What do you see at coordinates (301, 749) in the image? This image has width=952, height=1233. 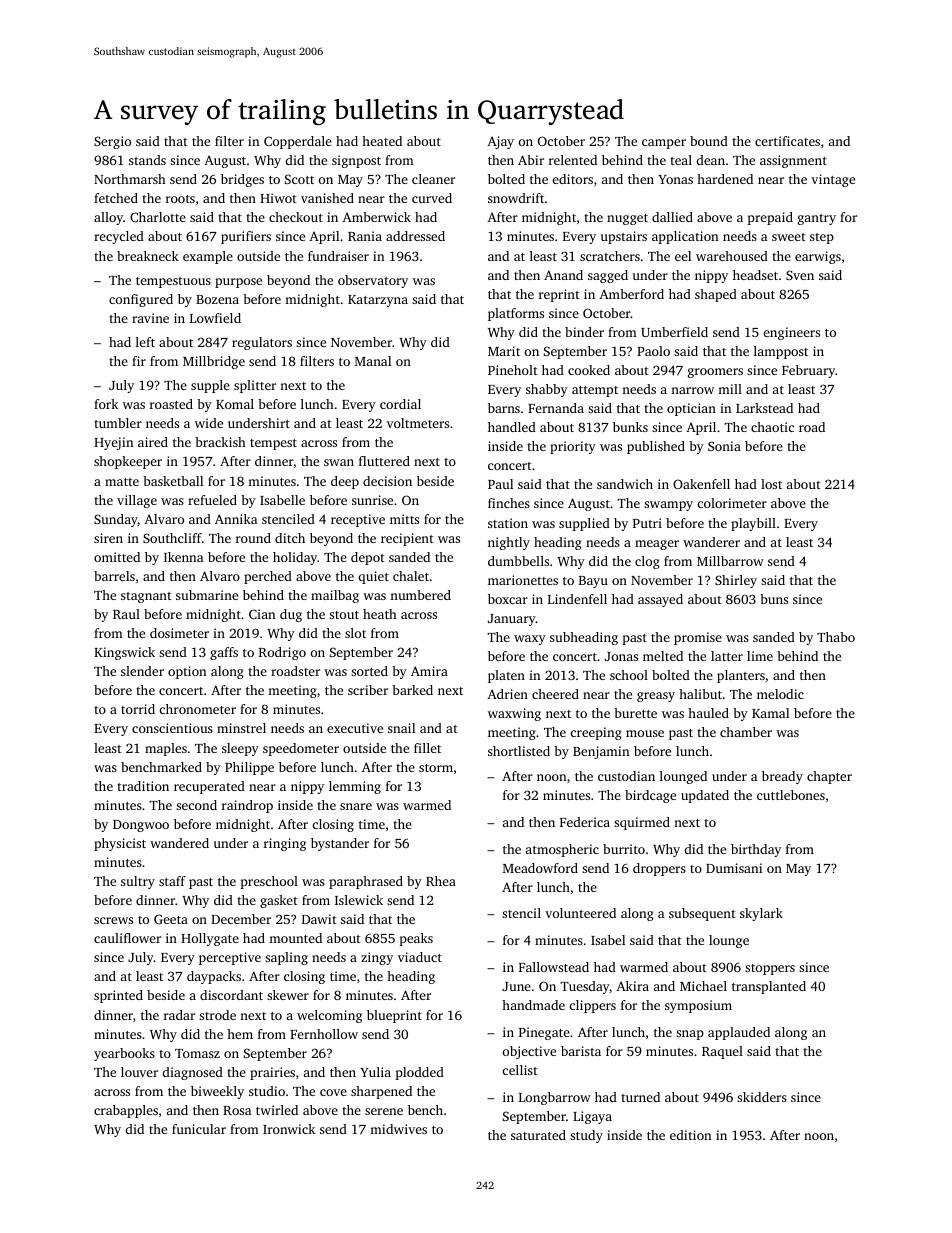 I see `speedometer` at bounding box center [301, 749].
